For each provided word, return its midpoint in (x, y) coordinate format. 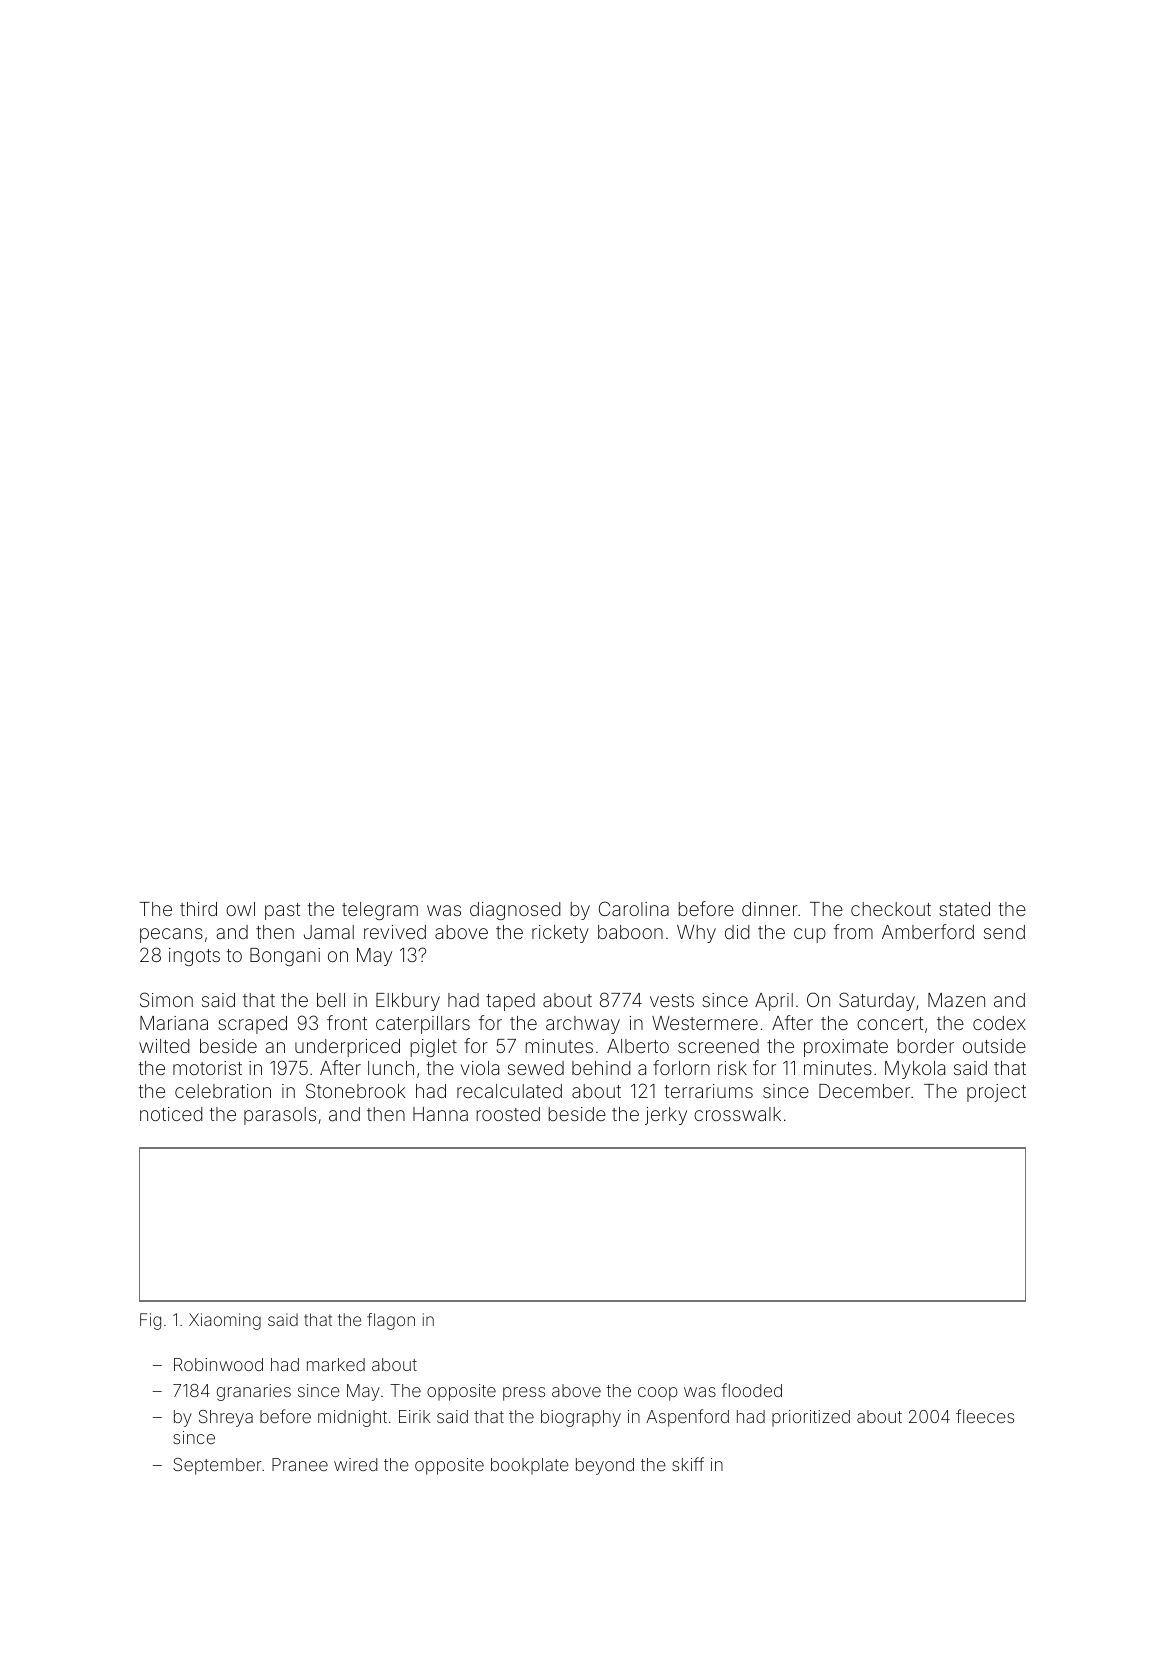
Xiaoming (225, 1321)
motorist (207, 1068)
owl (240, 909)
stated (964, 909)
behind (601, 1068)
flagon (391, 1321)
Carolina (634, 908)
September (217, 1466)
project (996, 1093)
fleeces (985, 1416)
